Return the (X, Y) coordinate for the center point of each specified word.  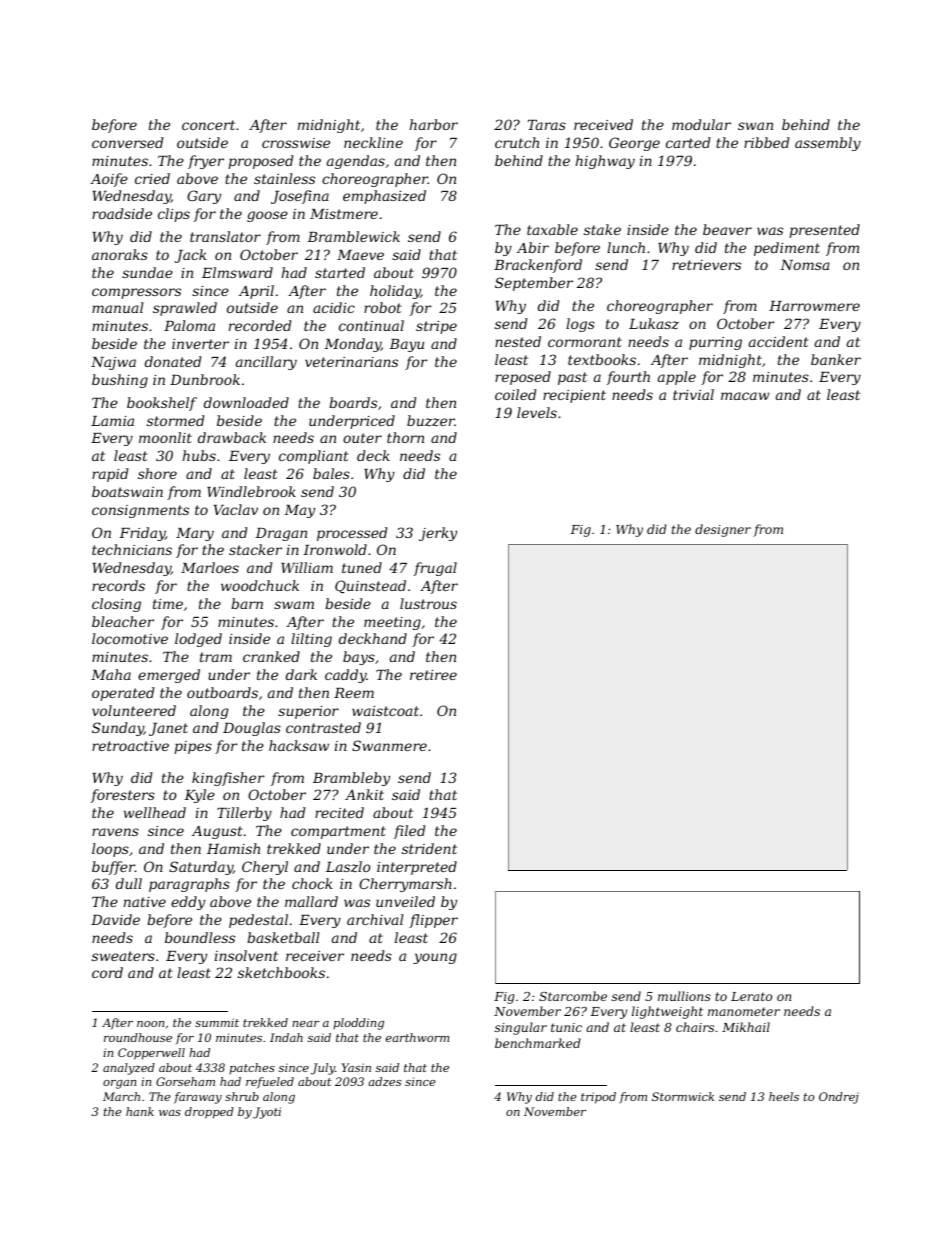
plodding (358, 1024)
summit (217, 1022)
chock (312, 883)
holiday (395, 292)
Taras (547, 125)
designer (723, 530)
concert (208, 125)
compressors (136, 293)
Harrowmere (814, 306)
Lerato (751, 996)
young (435, 958)
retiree (433, 675)
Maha (111, 674)
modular (701, 124)
